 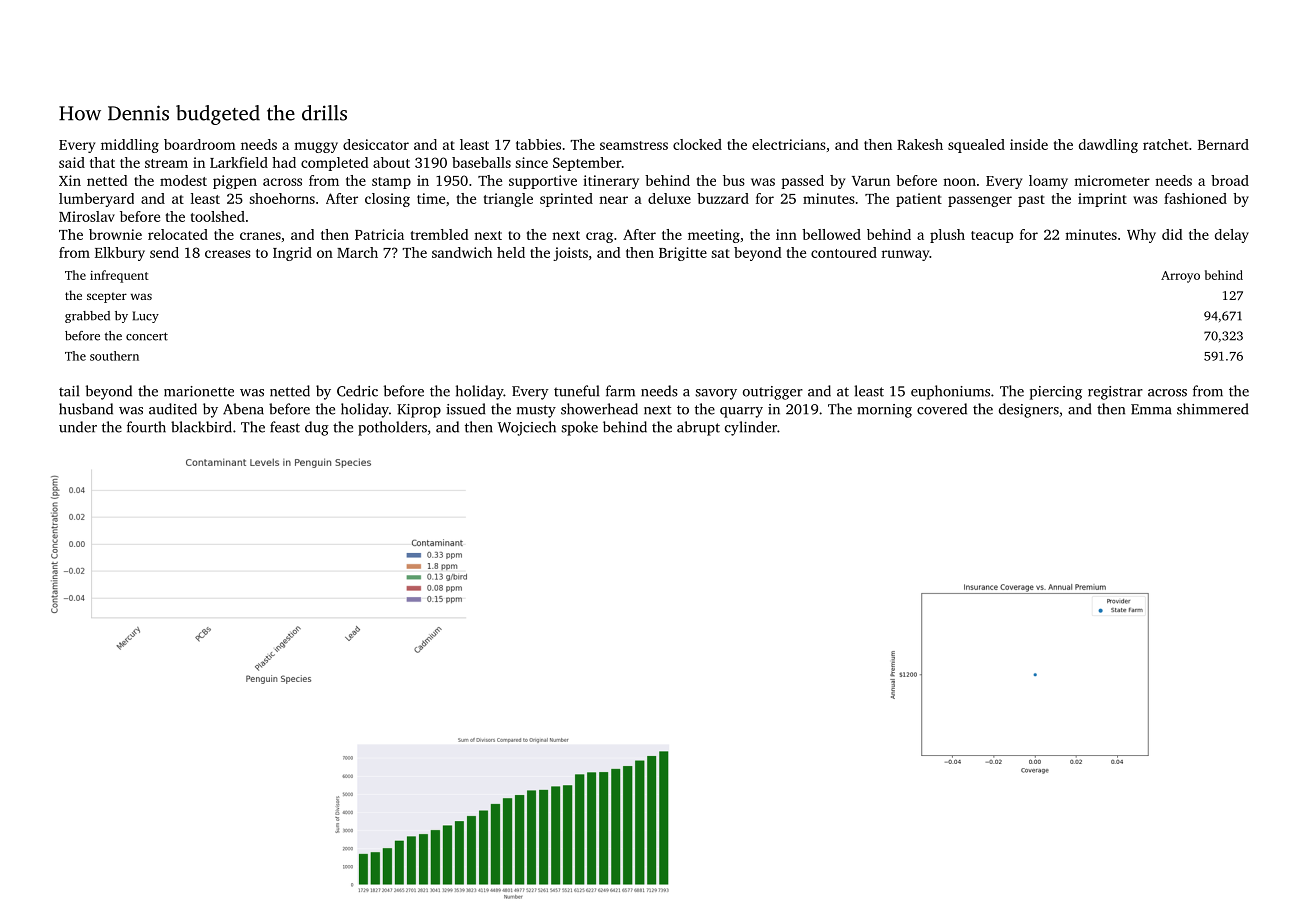 I want to click on boardroom, so click(x=200, y=144).
